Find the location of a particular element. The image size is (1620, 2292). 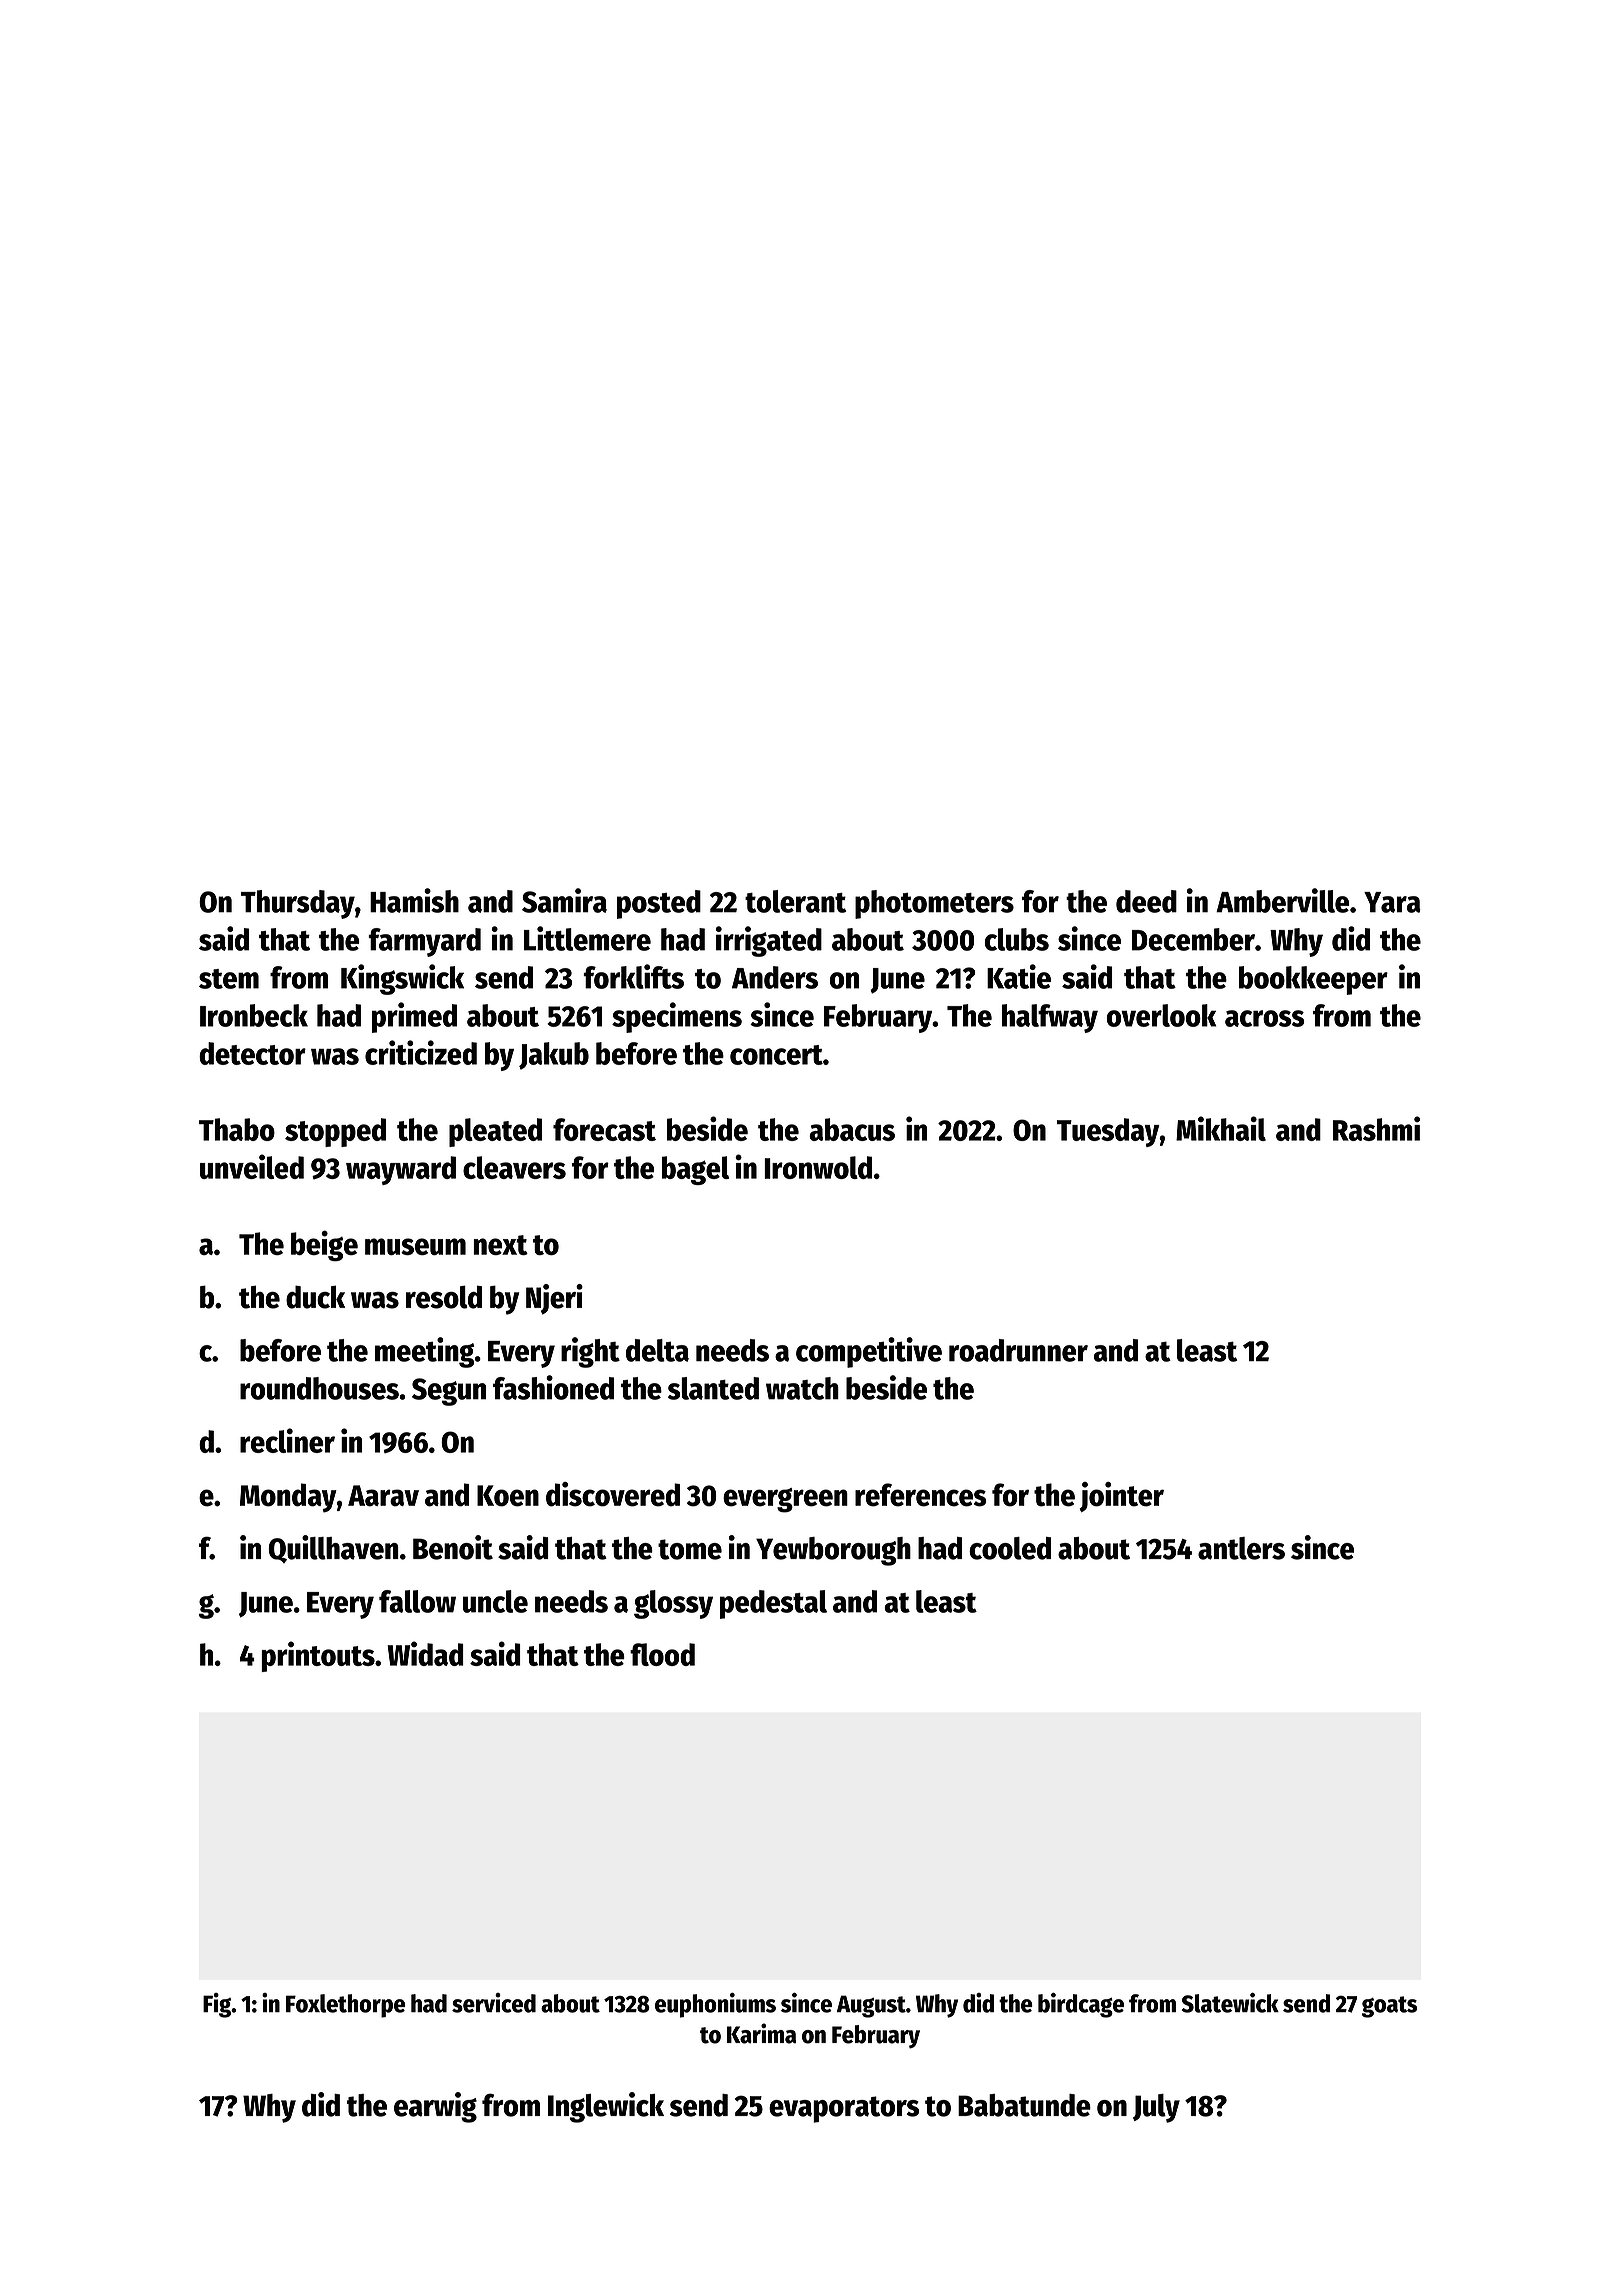

Monday is located at coordinates (288, 1498).
